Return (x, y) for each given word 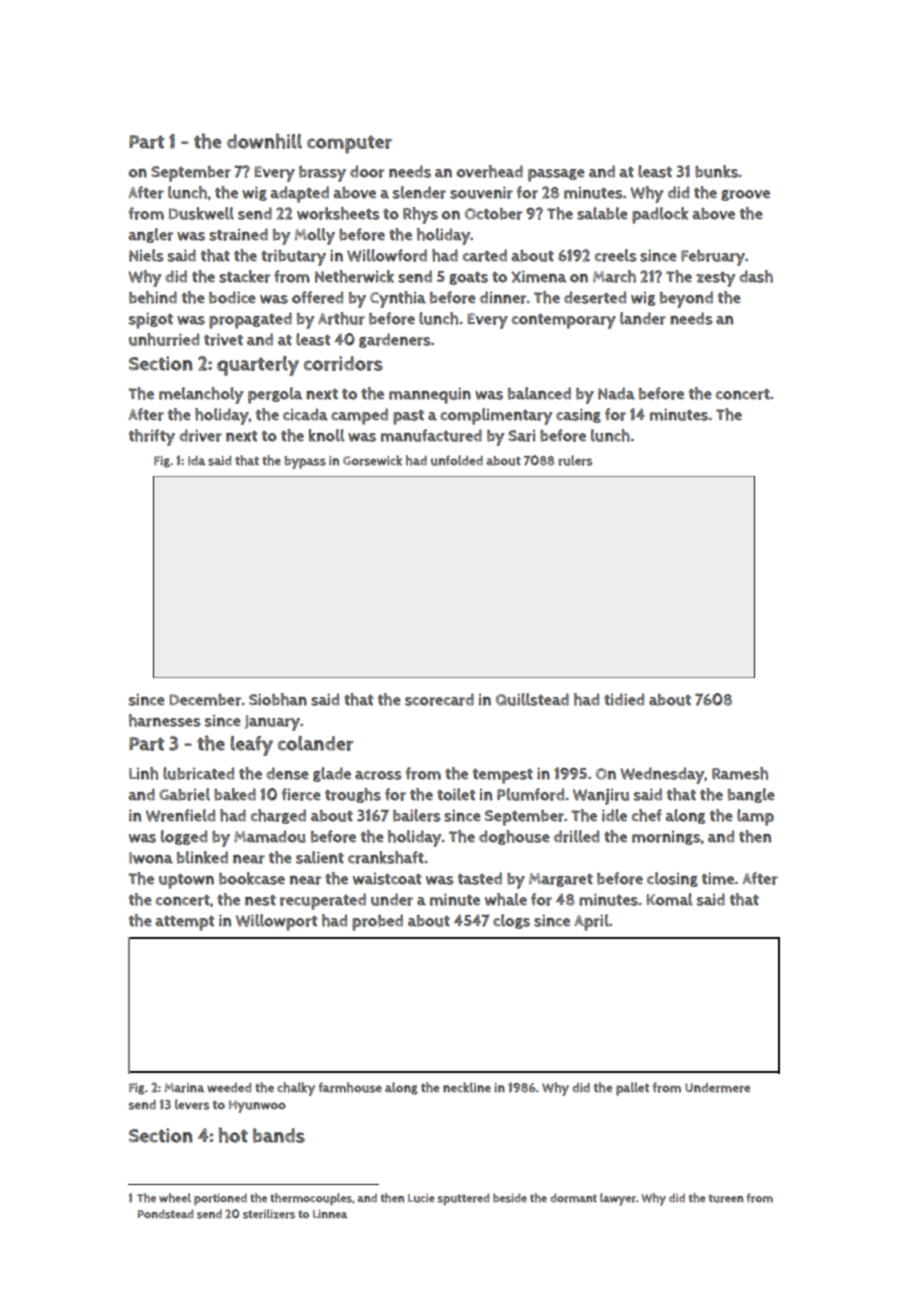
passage (556, 175)
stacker (244, 276)
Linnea (330, 1213)
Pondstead (166, 1214)
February (713, 258)
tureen (725, 1198)
